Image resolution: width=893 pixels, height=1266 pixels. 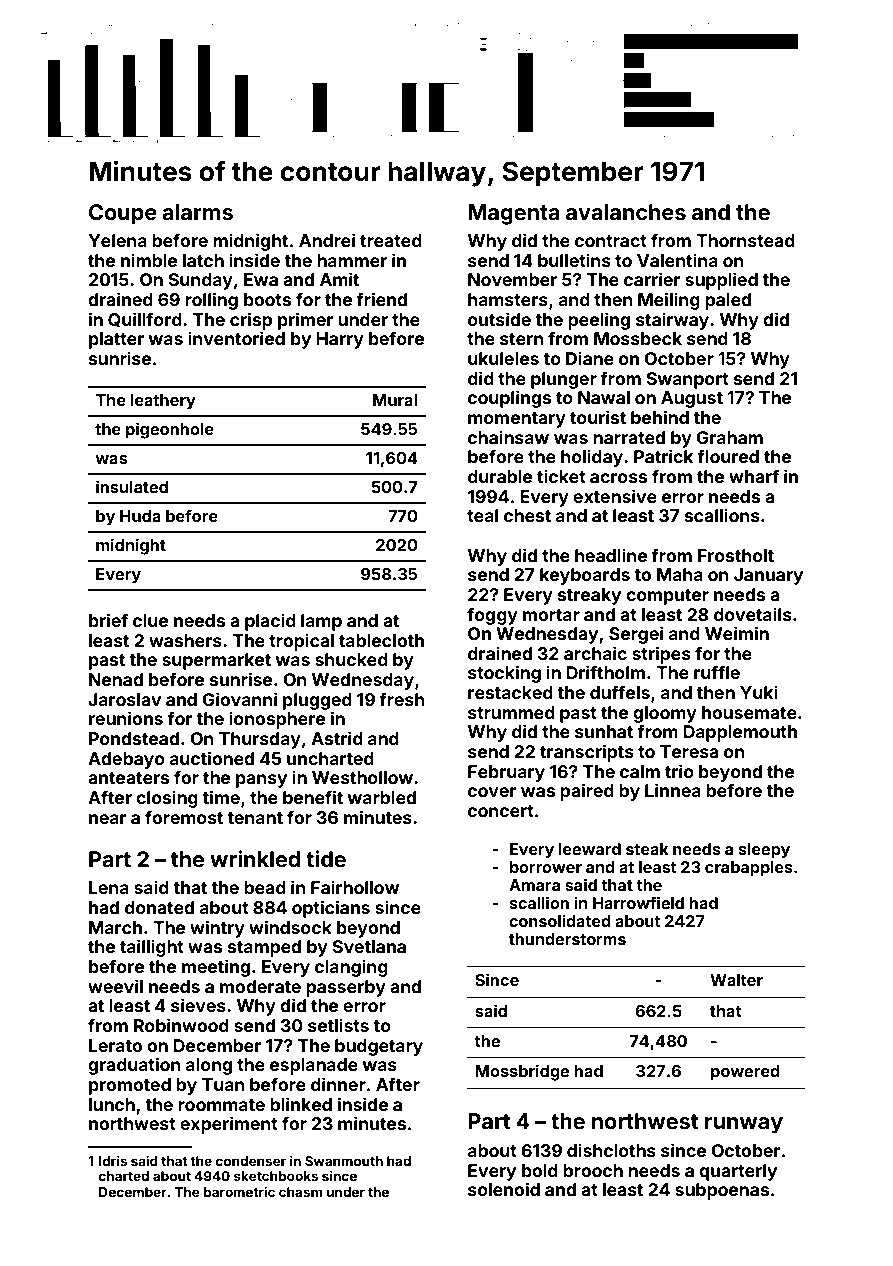 I want to click on Quillford, so click(x=145, y=319).
